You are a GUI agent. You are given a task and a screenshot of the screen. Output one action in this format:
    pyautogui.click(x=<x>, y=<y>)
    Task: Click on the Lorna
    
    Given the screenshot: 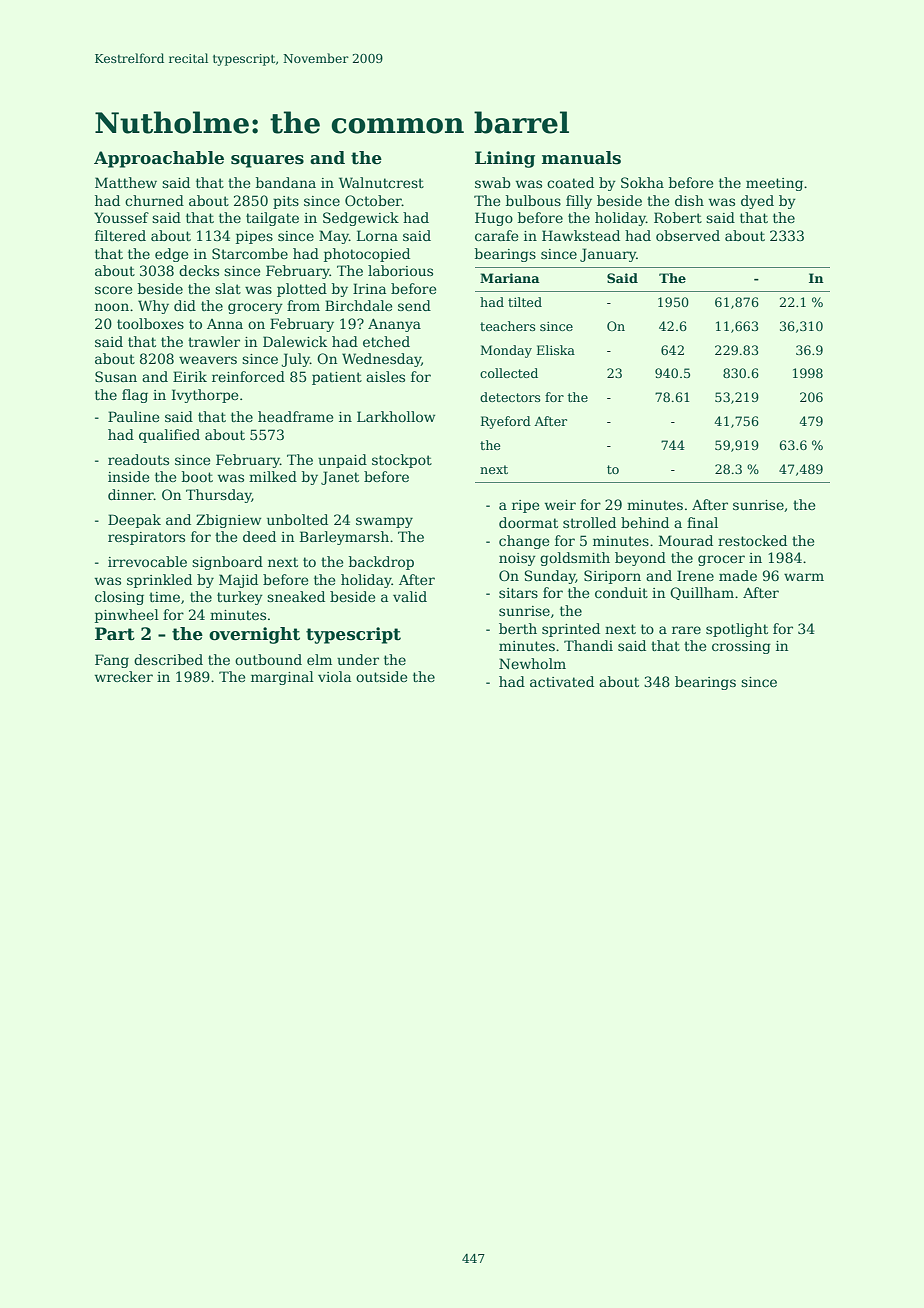 What is the action you would take?
    pyautogui.click(x=377, y=235)
